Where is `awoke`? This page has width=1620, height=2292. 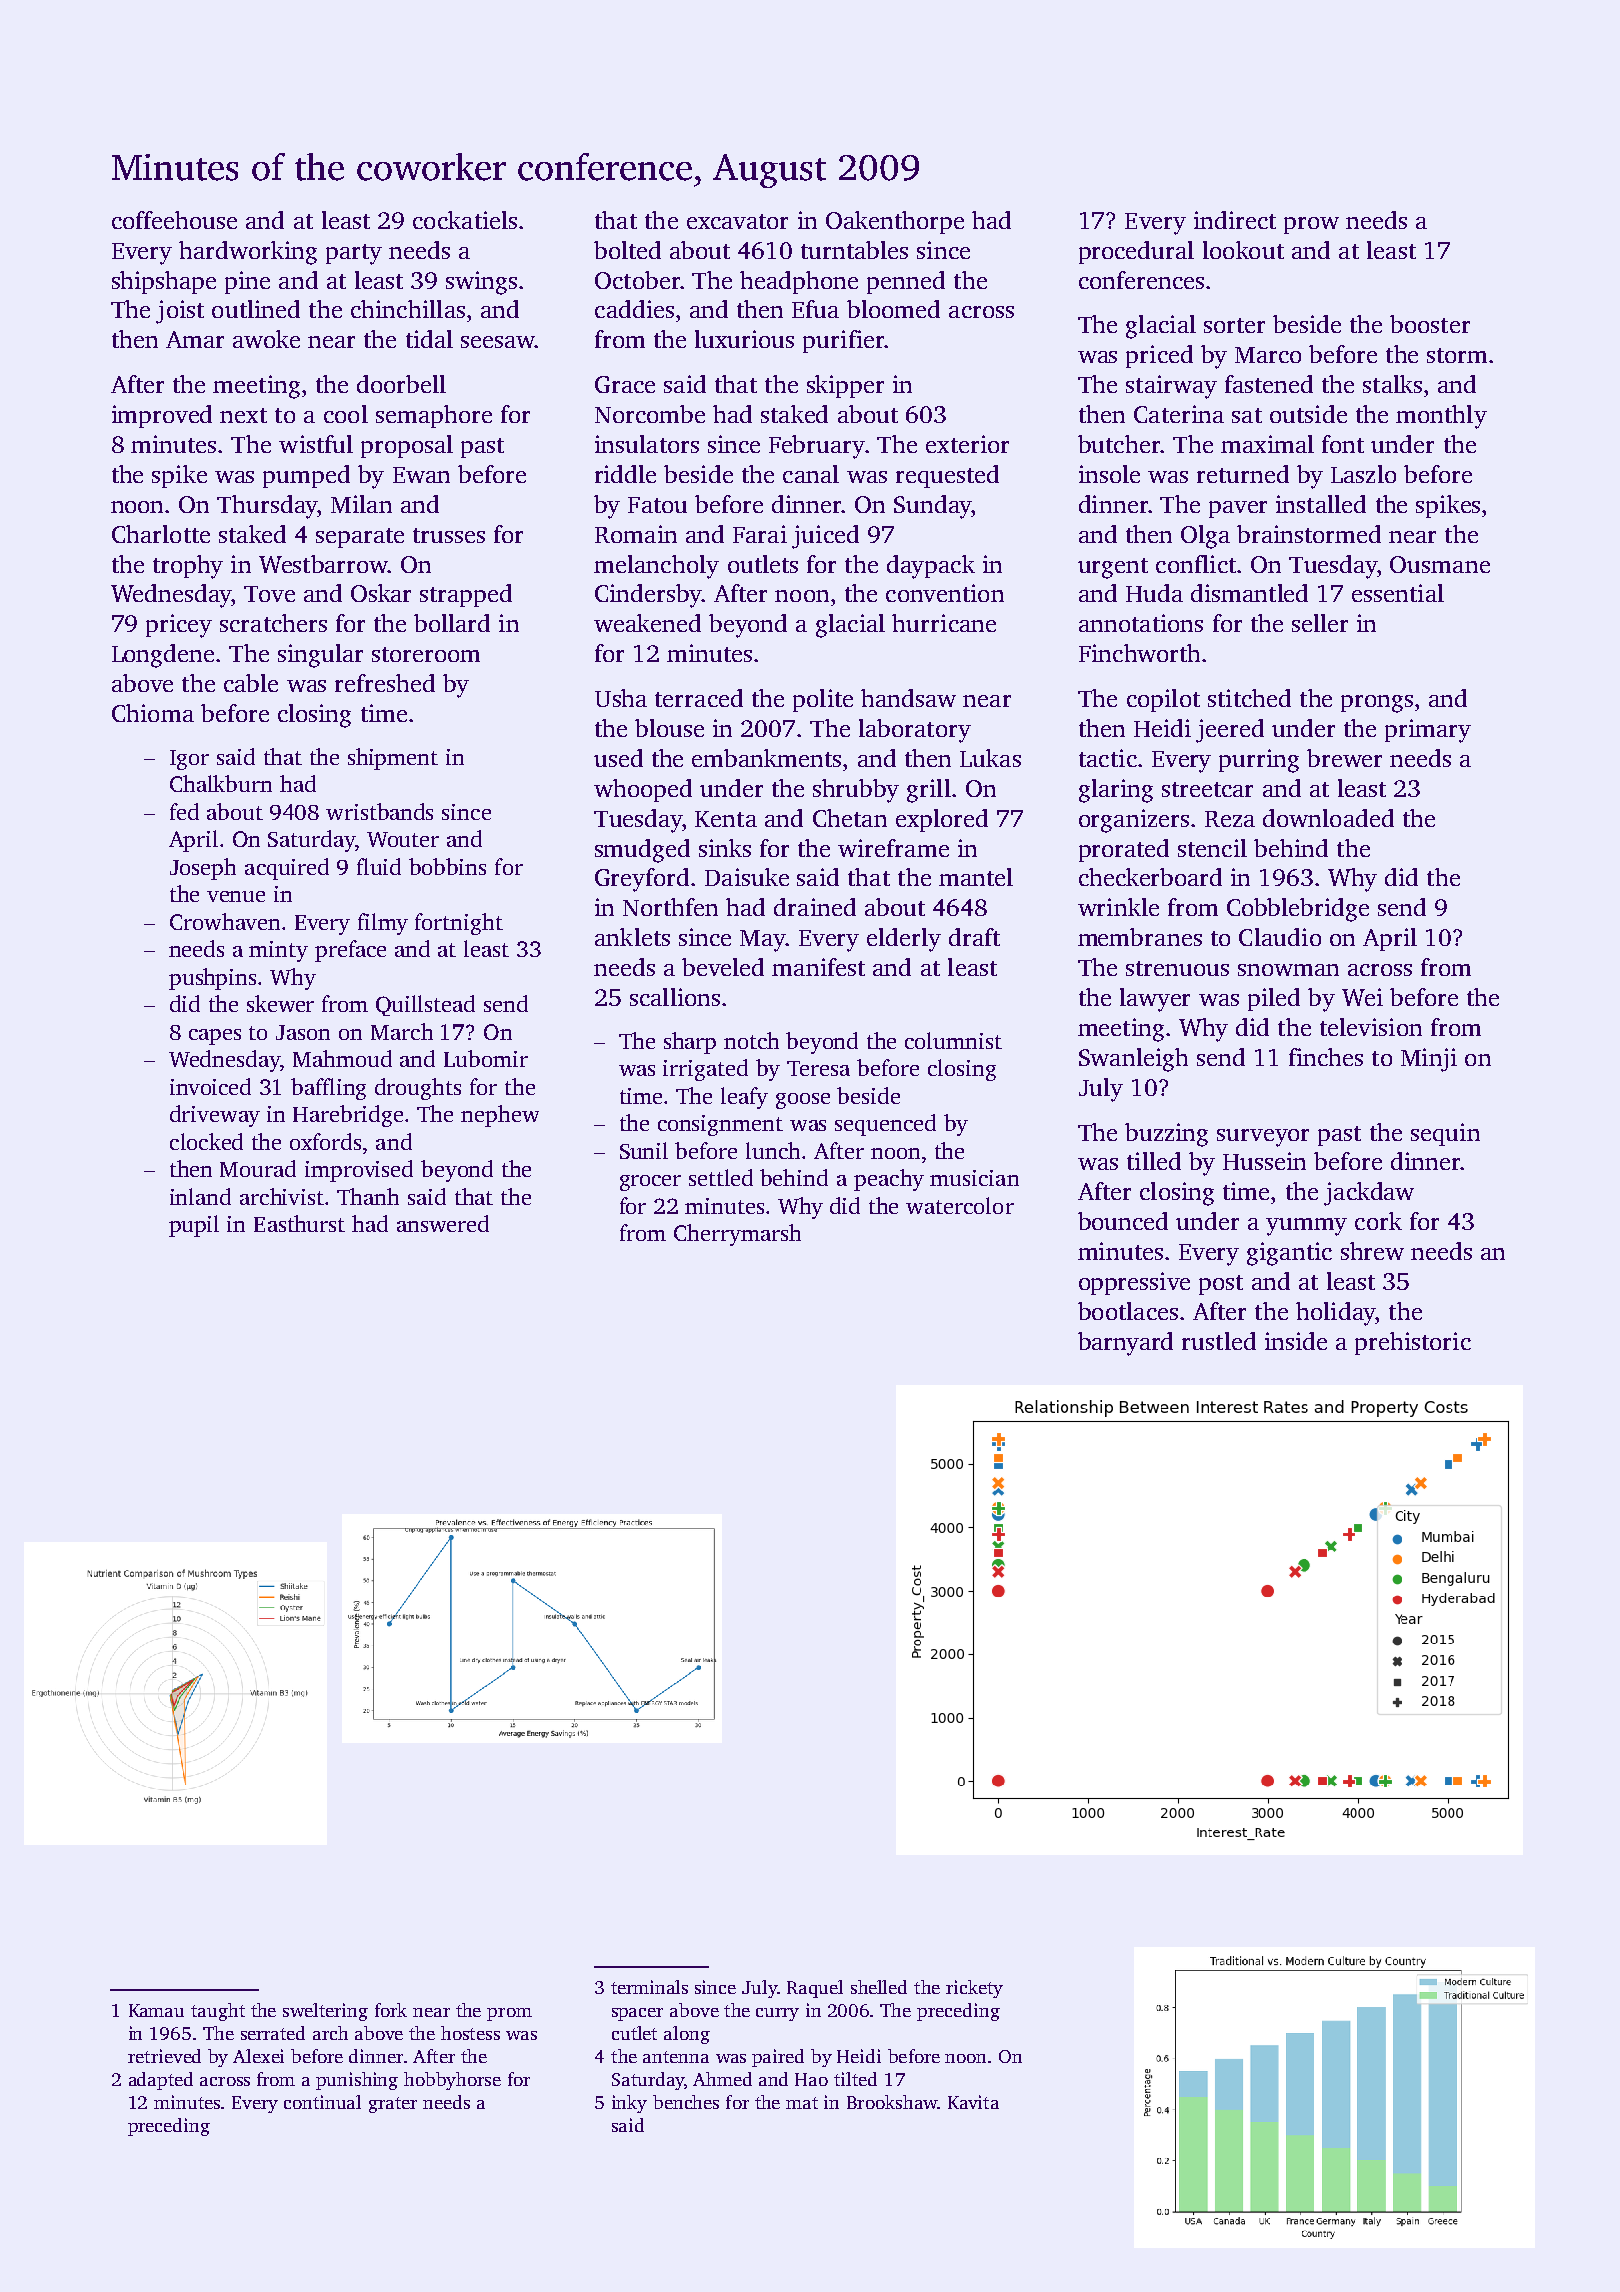 awoke is located at coordinates (266, 339).
